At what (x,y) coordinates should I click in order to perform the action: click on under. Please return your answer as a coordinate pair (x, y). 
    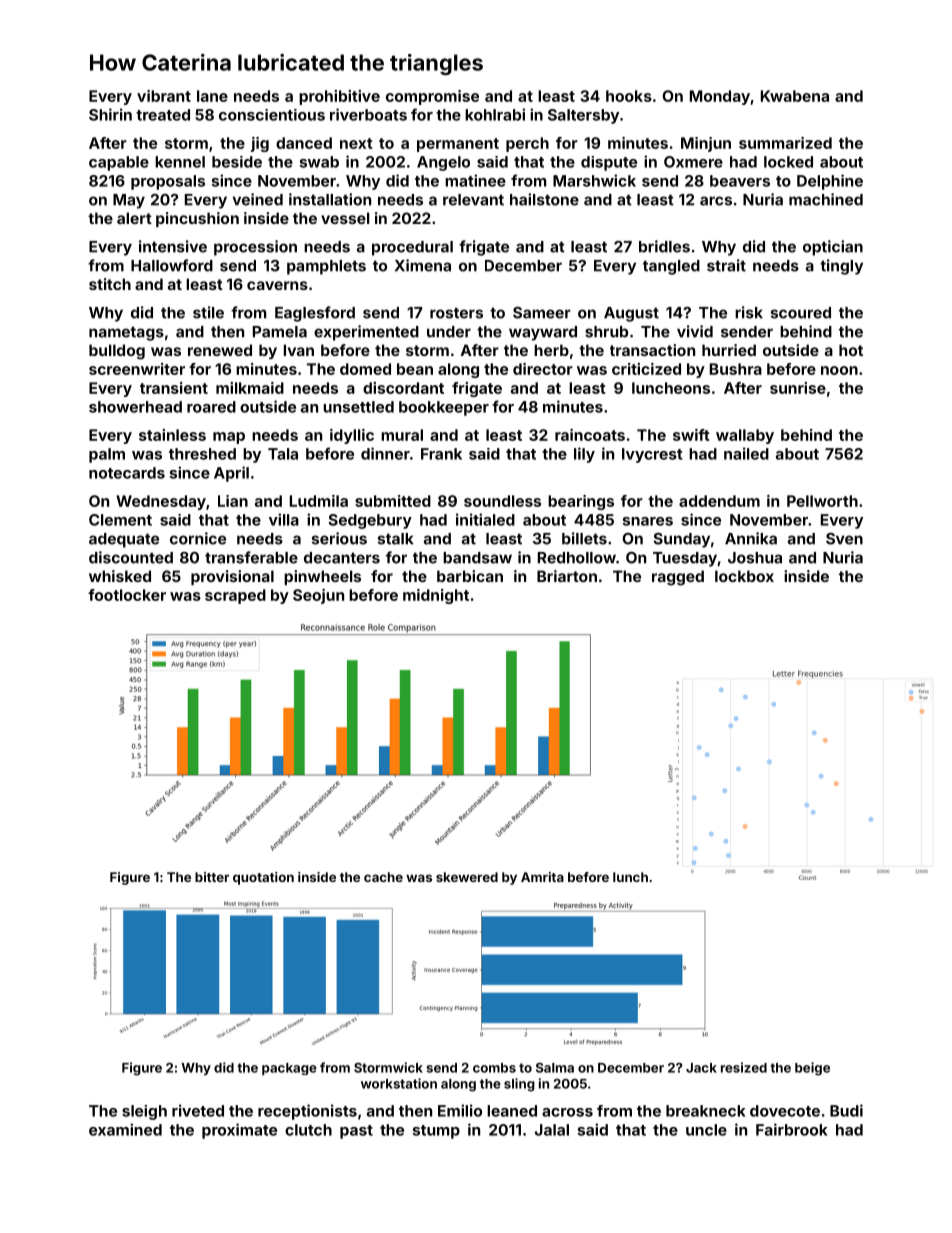
    Looking at the image, I should click on (449, 332).
